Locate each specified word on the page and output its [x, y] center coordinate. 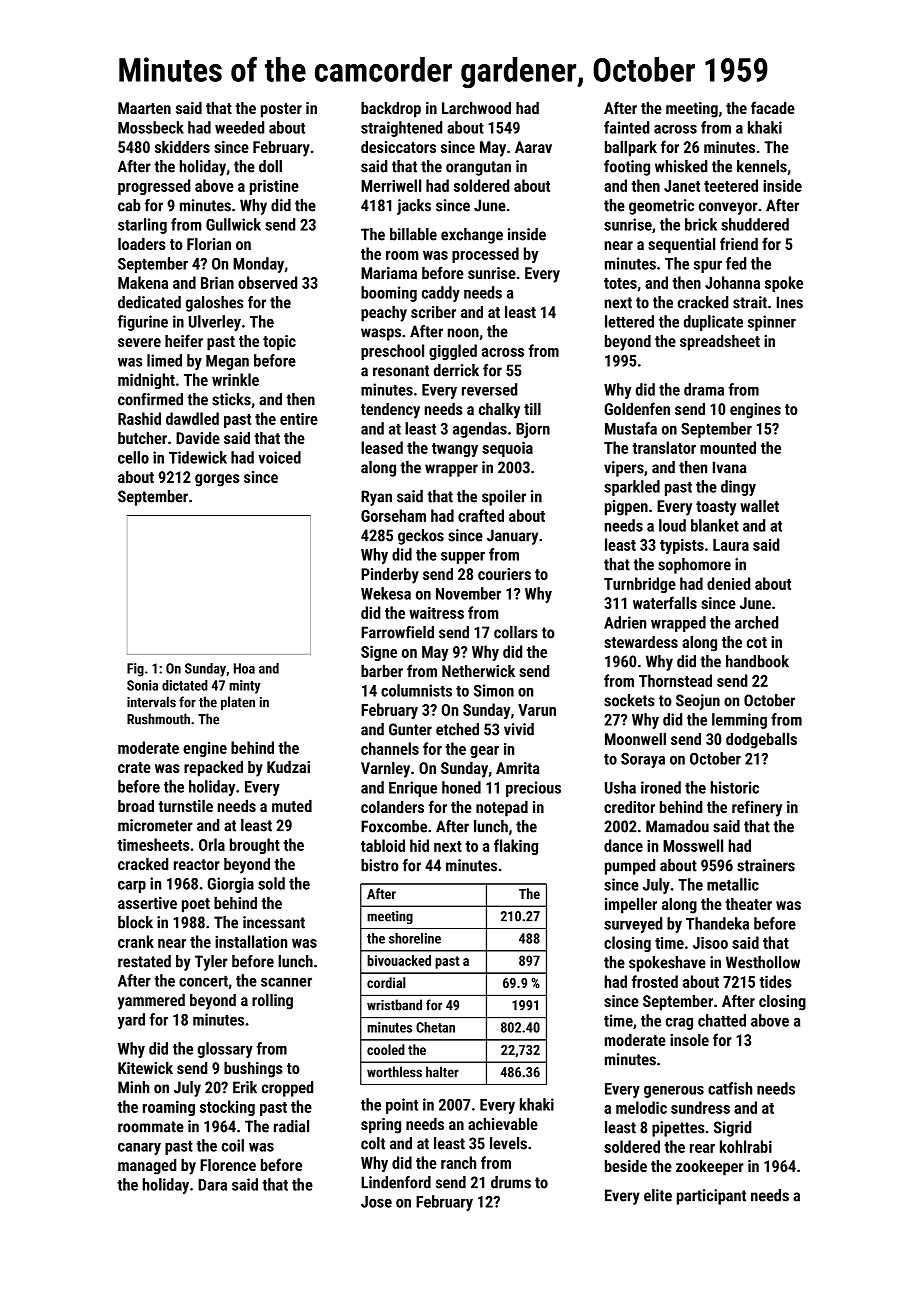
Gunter [410, 729]
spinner [772, 323]
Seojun [698, 702]
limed [164, 360]
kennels [762, 166]
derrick [456, 370]
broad [136, 806]
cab [129, 205]
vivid [519, 729]
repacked [213, 768]
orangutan [478, 168]
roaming [169, 1108]
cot [757, 642]
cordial [386, 982]
